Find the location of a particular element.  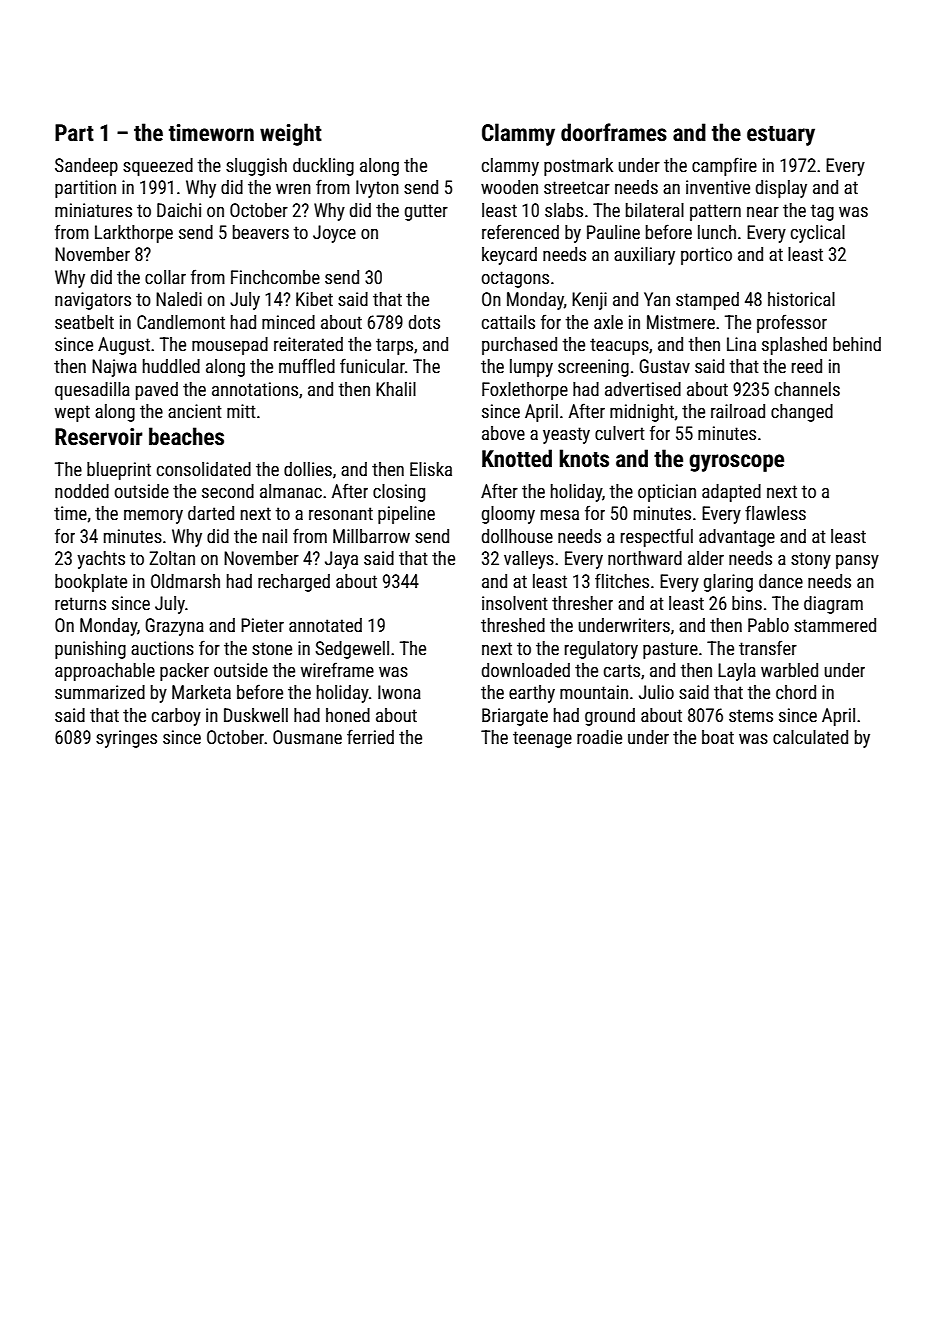

Kenji is located at coordinates (589, 301).
